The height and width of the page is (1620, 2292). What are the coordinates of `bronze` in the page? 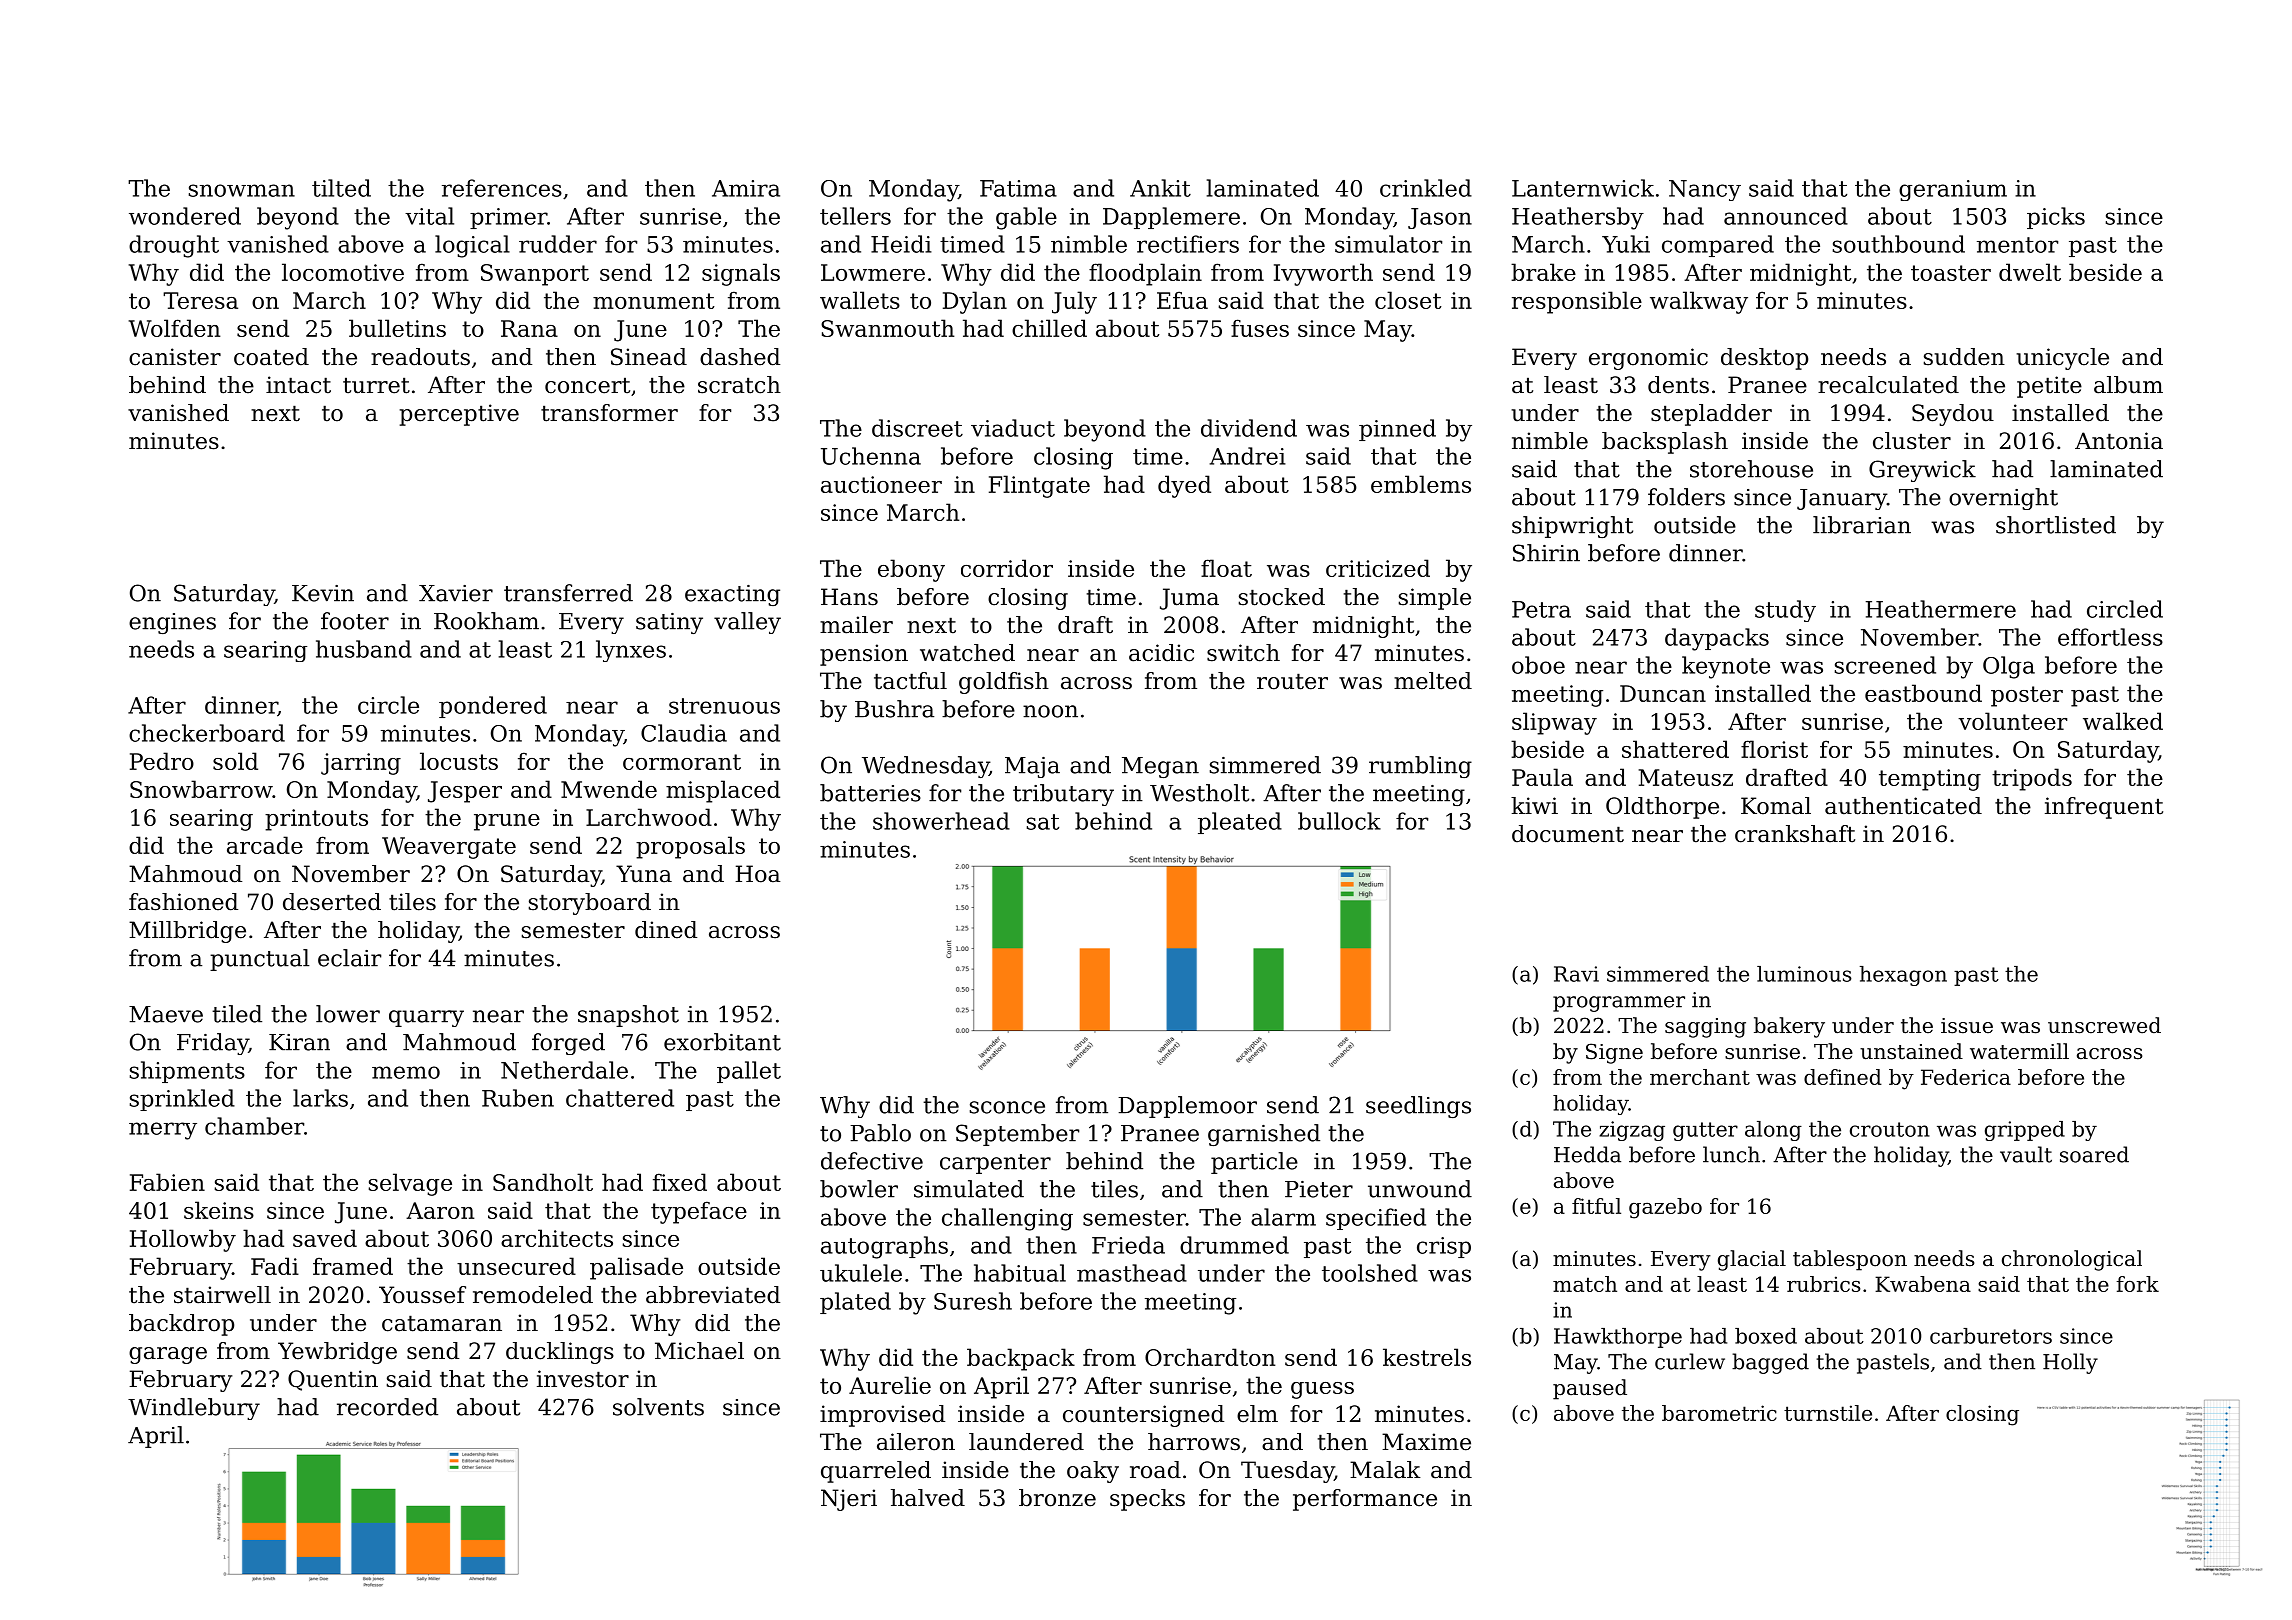 It's located at (1057, 1498).
